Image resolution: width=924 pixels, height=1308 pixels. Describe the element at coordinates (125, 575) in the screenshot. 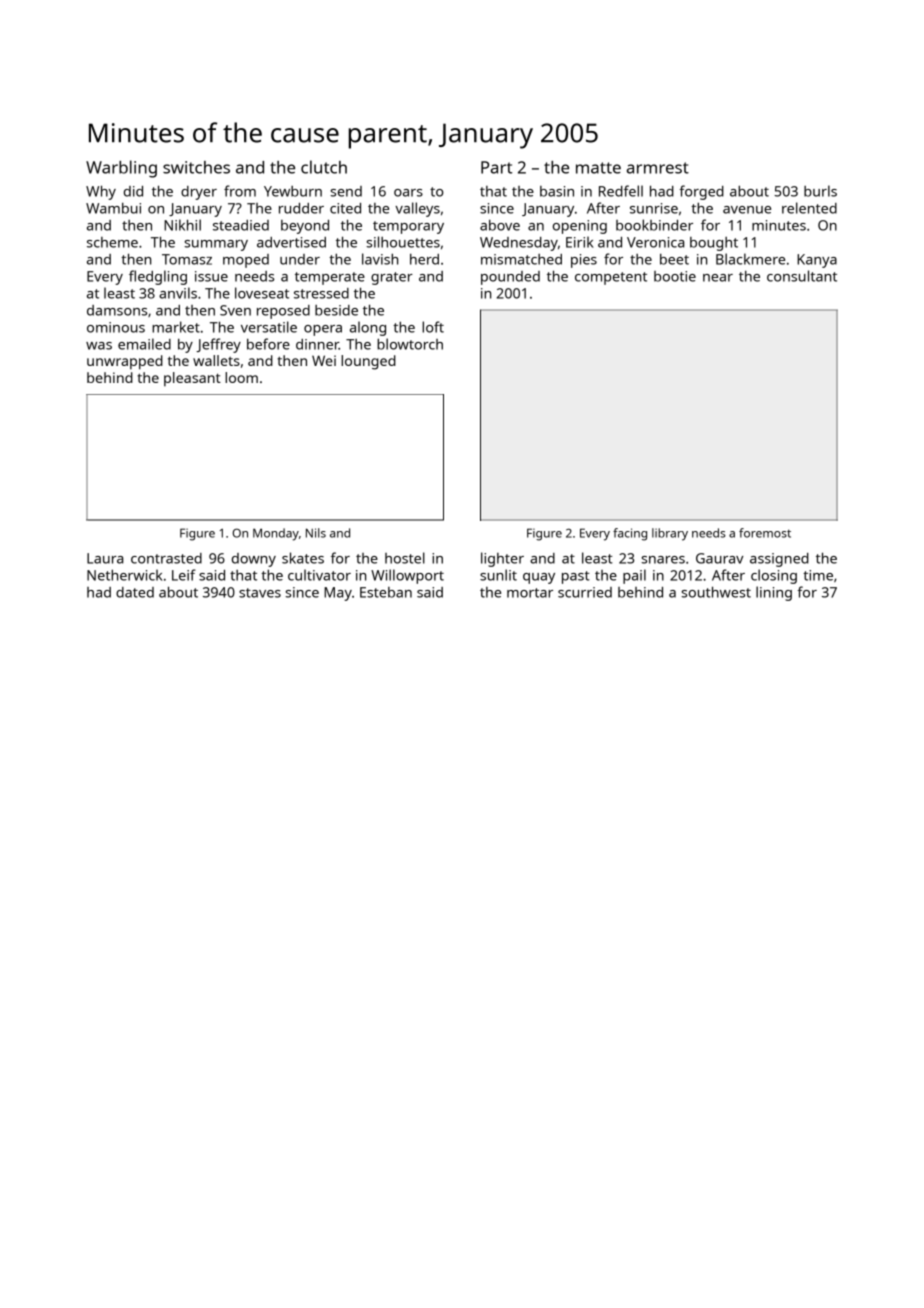

I see `Netherwick` at that location.
